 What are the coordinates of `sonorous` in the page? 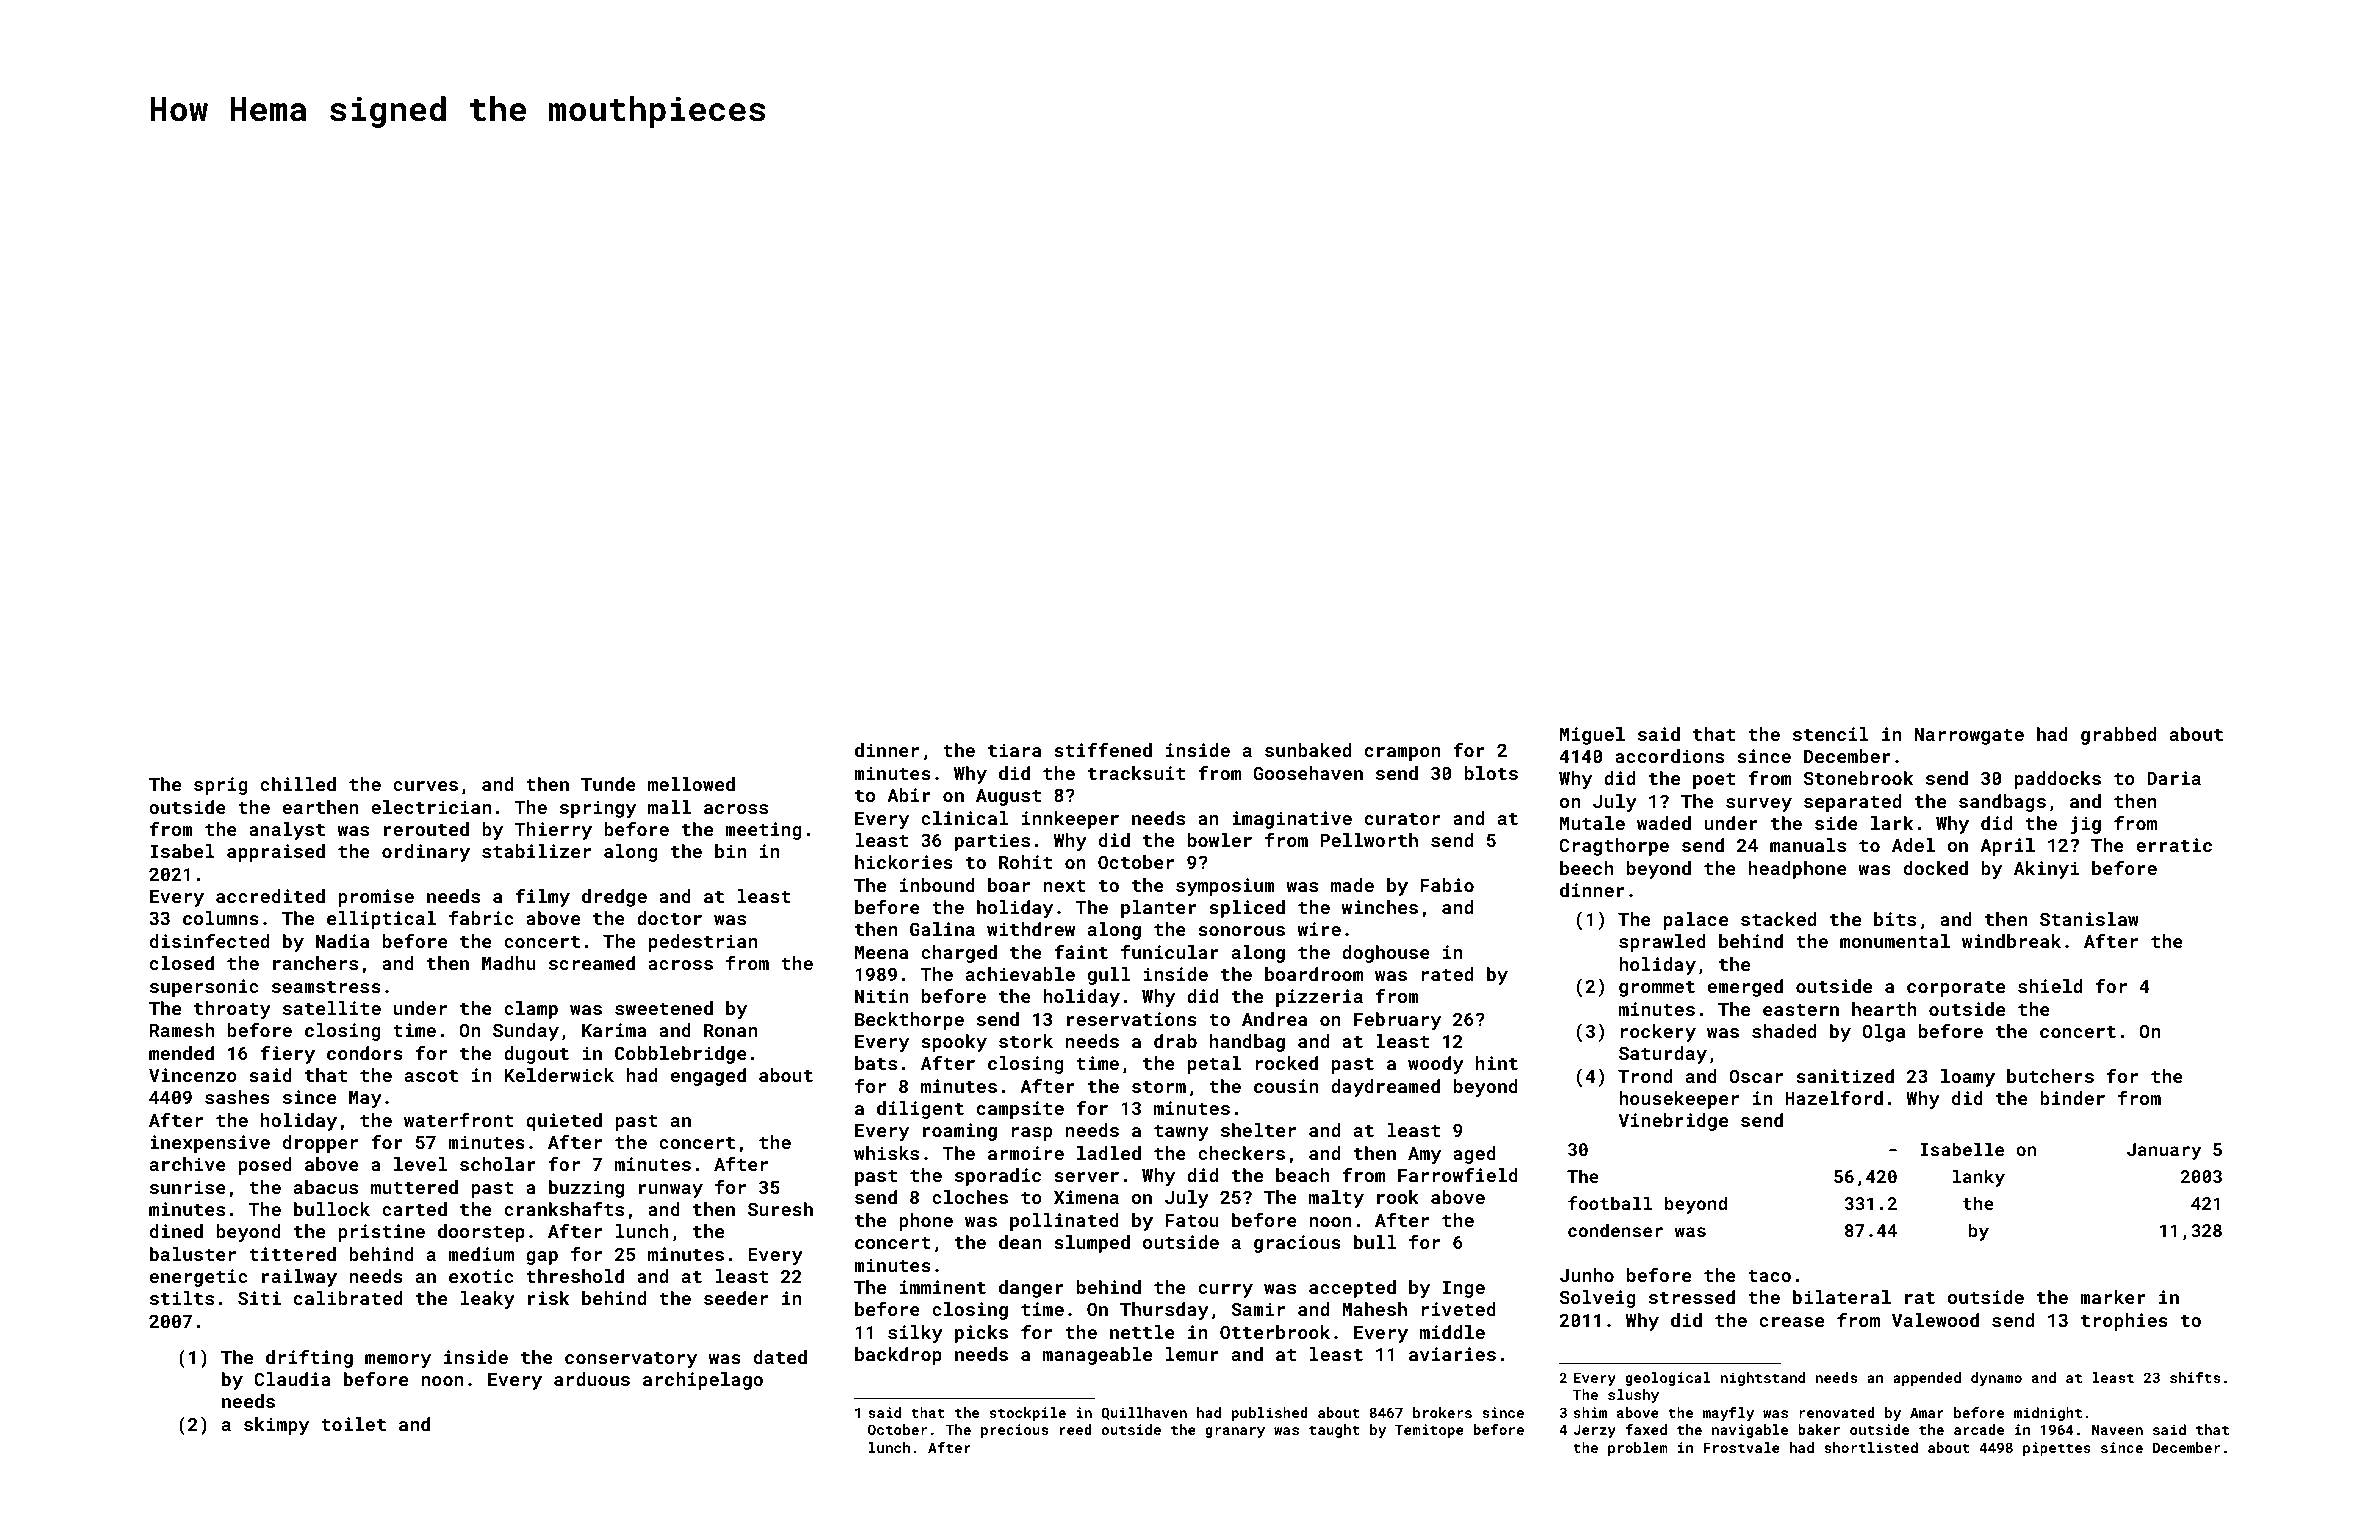 It's located at (1241, 931).
